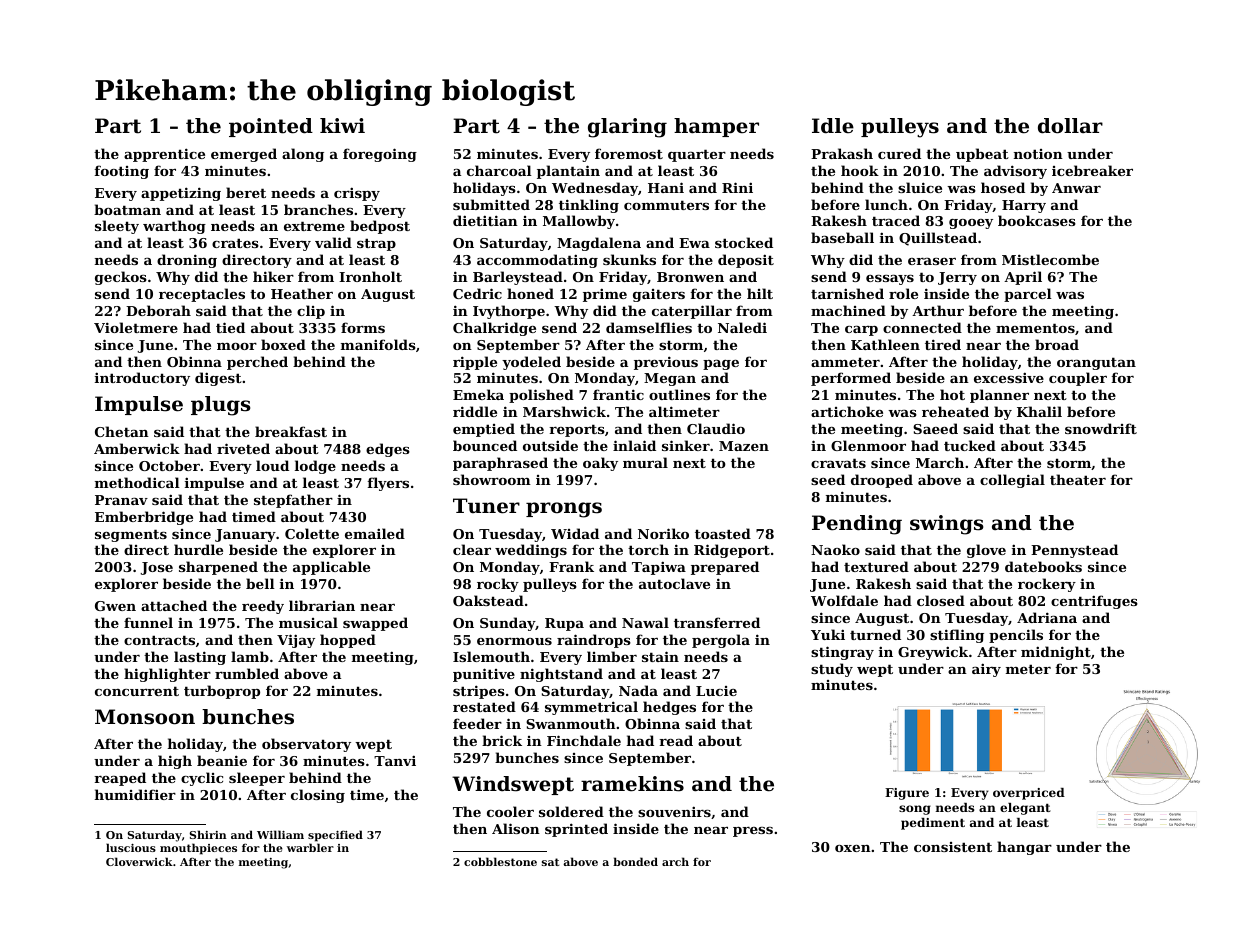 This document has width=1233, height=952. What do you see at coordinates (1039, 411) in the document?
I see `Khalil` at bounding box center [1039, 411].
